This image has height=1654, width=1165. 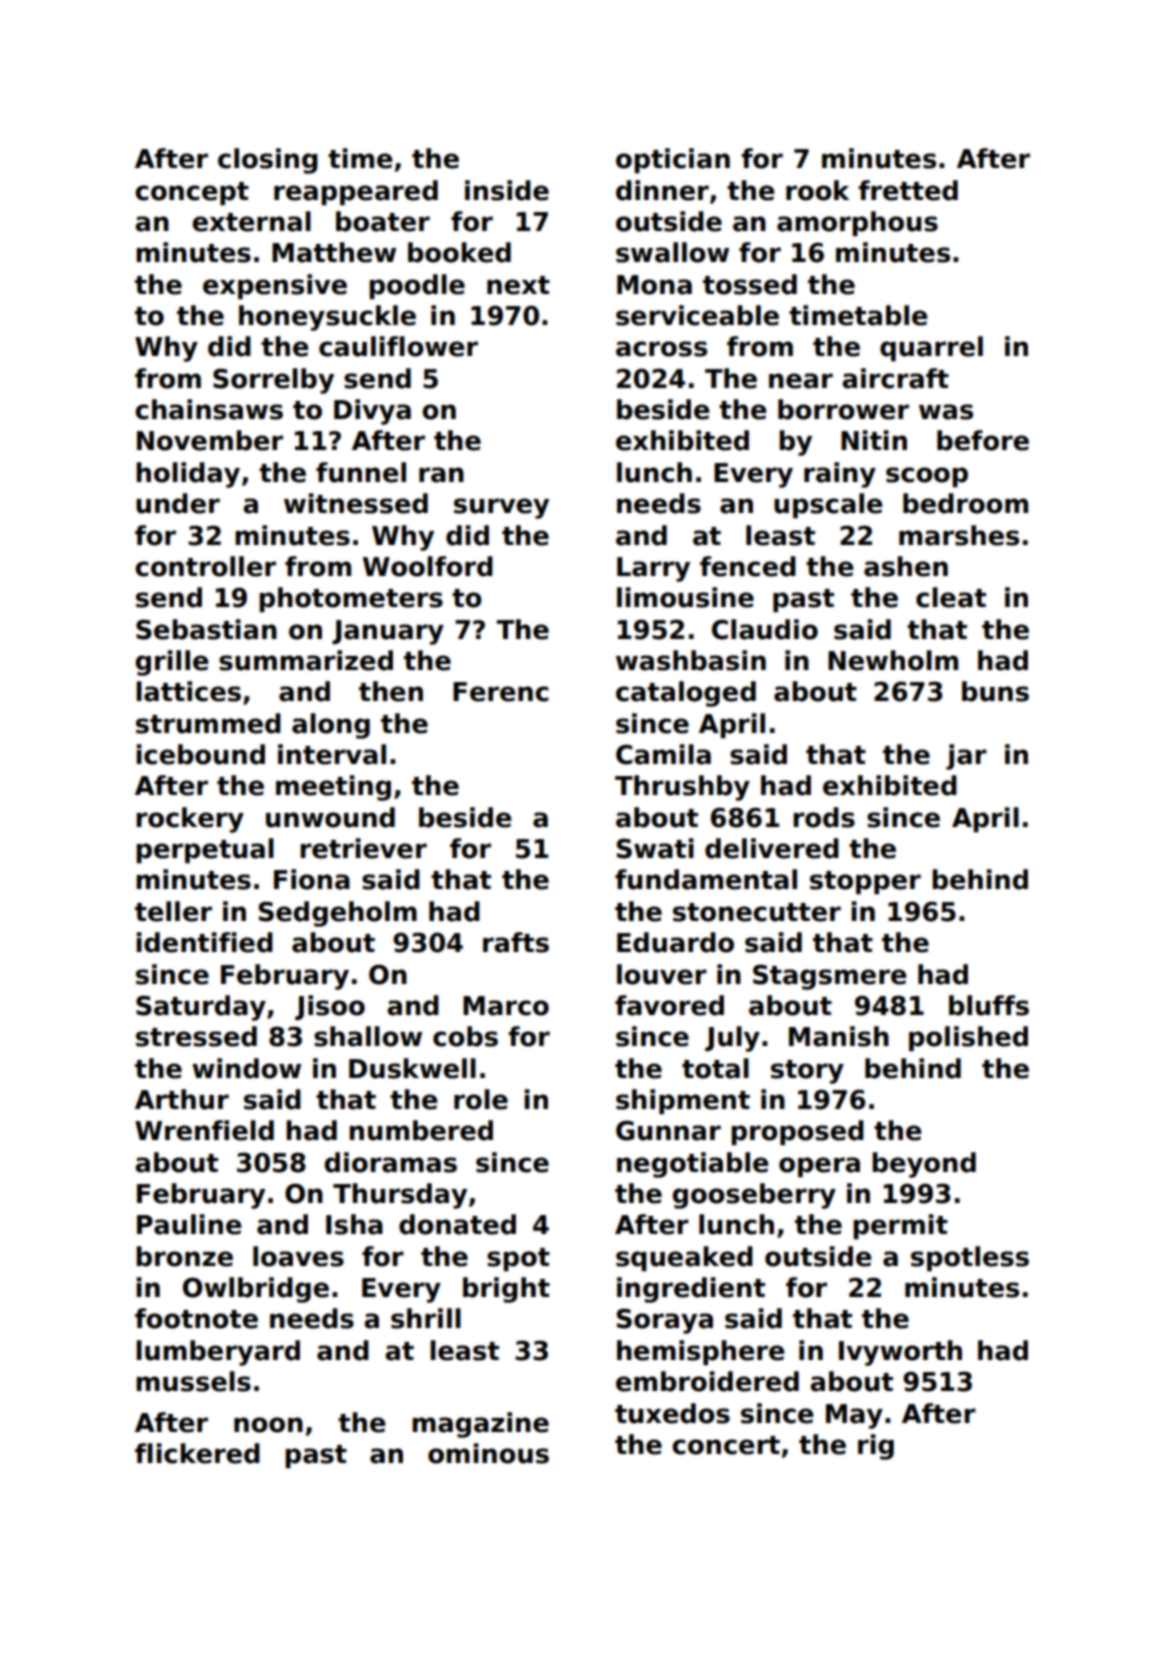 What do you see at coordinates (268, 161) in the image?
I see `closing` at bounding box center [268, 161].
